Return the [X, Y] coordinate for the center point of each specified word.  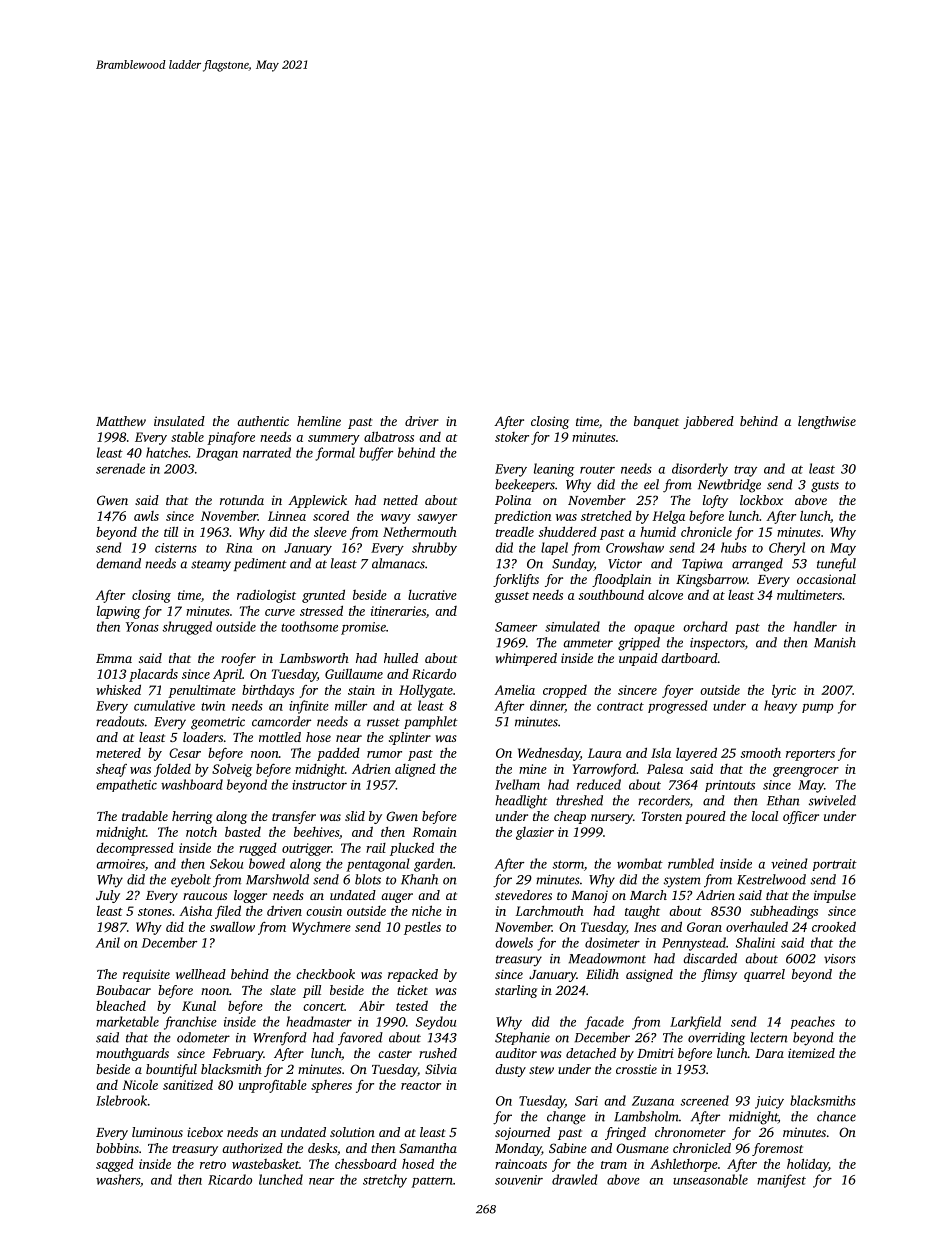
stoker [512, 437]
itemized [811, 1053]
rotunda [242, 500]
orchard [705, 626]
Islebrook [121, 1100]
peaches [813, 1022]
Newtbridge [729, 486]
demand [118, 563]
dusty [510, 1070]
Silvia [441, 1069]
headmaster [319, 1021]
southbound [611, 594]
